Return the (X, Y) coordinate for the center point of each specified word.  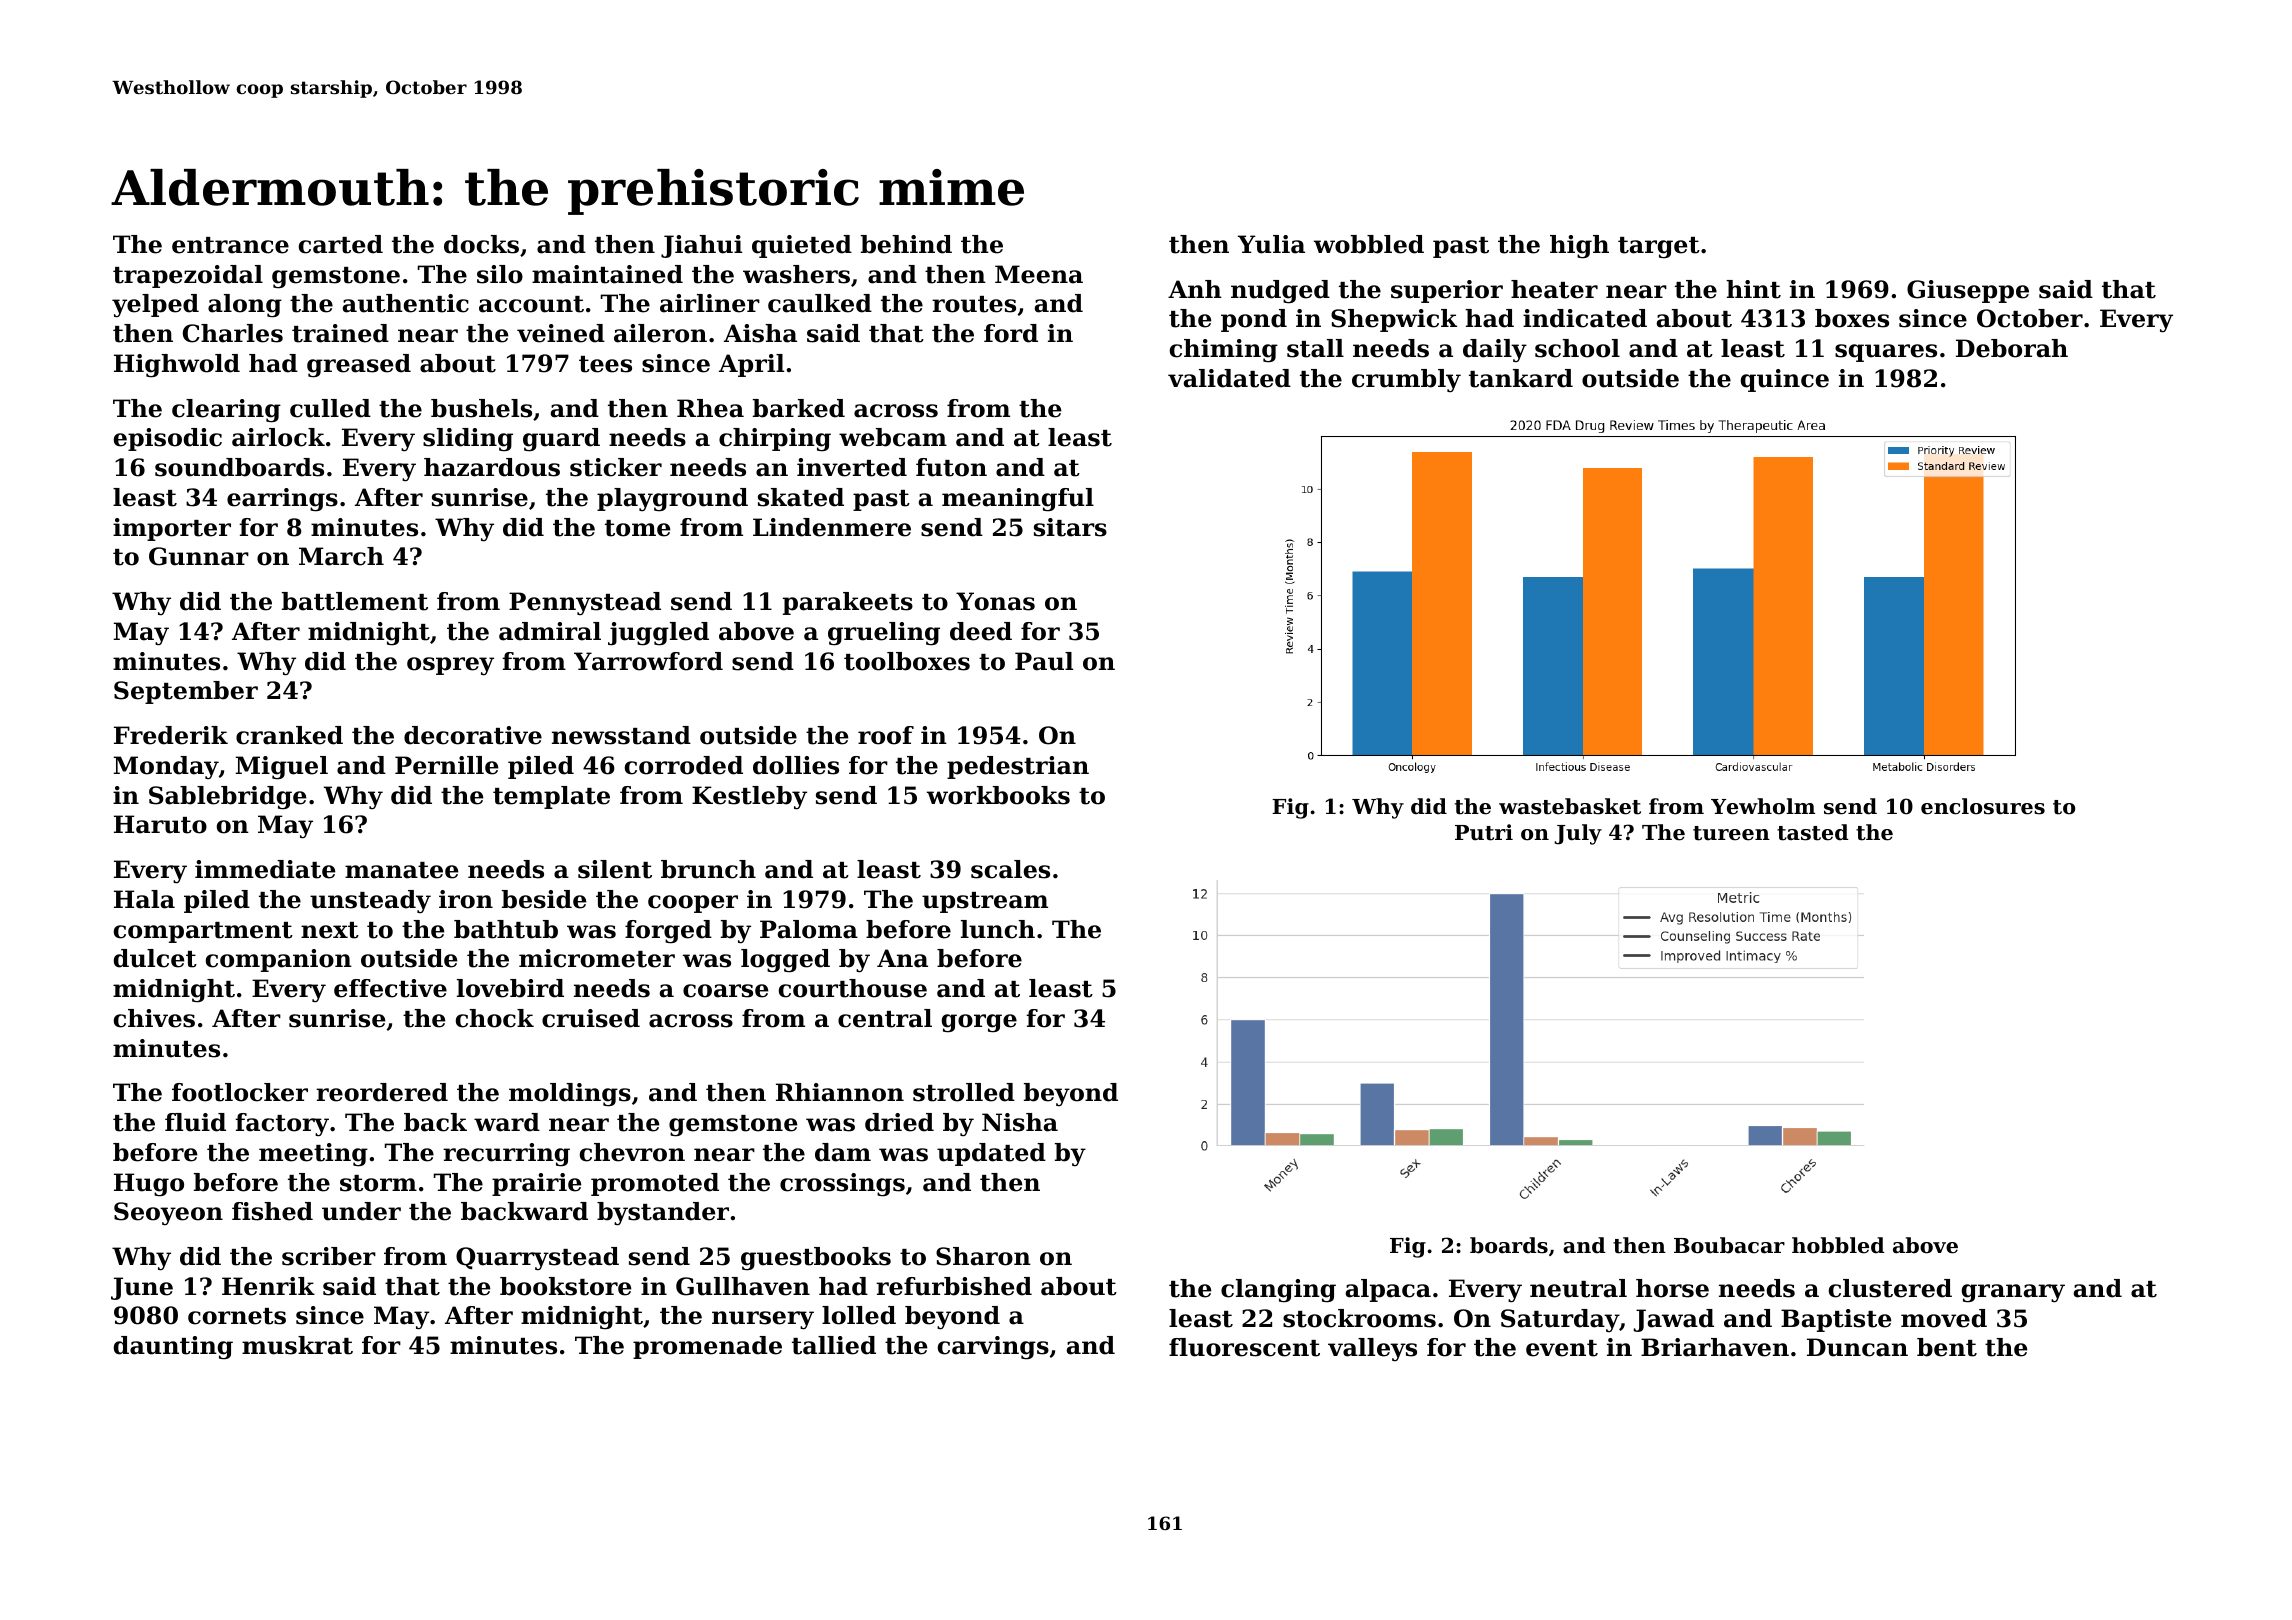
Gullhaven (743, 1286)
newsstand (621, 735)
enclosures (1983, 806)
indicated (1585, 318)
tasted (1813, 832)
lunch (998, 929)
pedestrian (1018, 767)
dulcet (155, 958)
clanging (1278, 1291)
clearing (226, 411)
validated (1229, 378)
